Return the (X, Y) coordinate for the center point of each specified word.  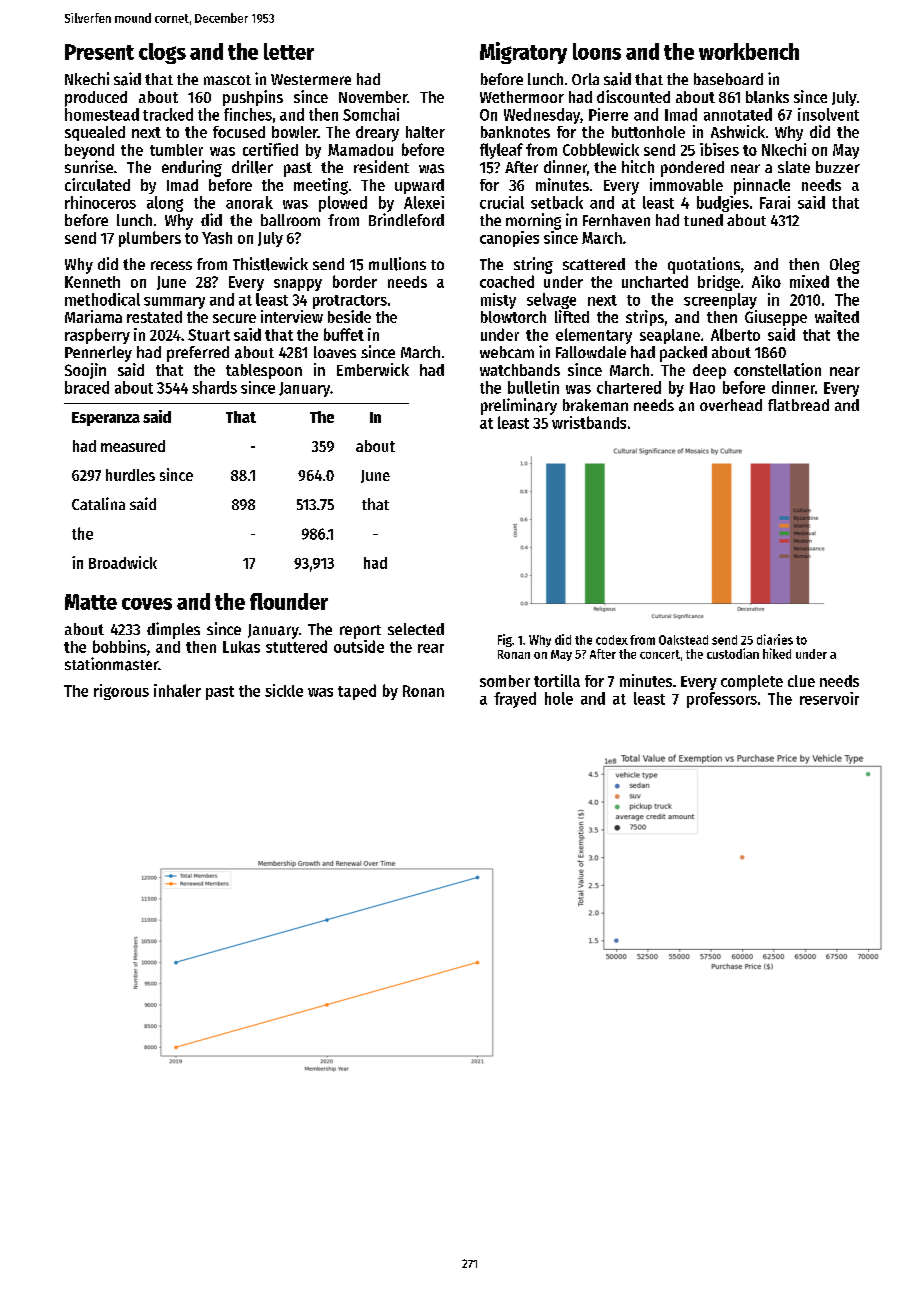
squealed (95, 133)
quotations (704, 265)
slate (794, 167)
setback (557, 202)
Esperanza (106, 419)
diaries (775, 639)
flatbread (798, 405)
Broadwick (123, 562)
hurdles (130, 475)
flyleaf (501, 151)
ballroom (290, 220)
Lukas (241, 647)
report (360, 632)
